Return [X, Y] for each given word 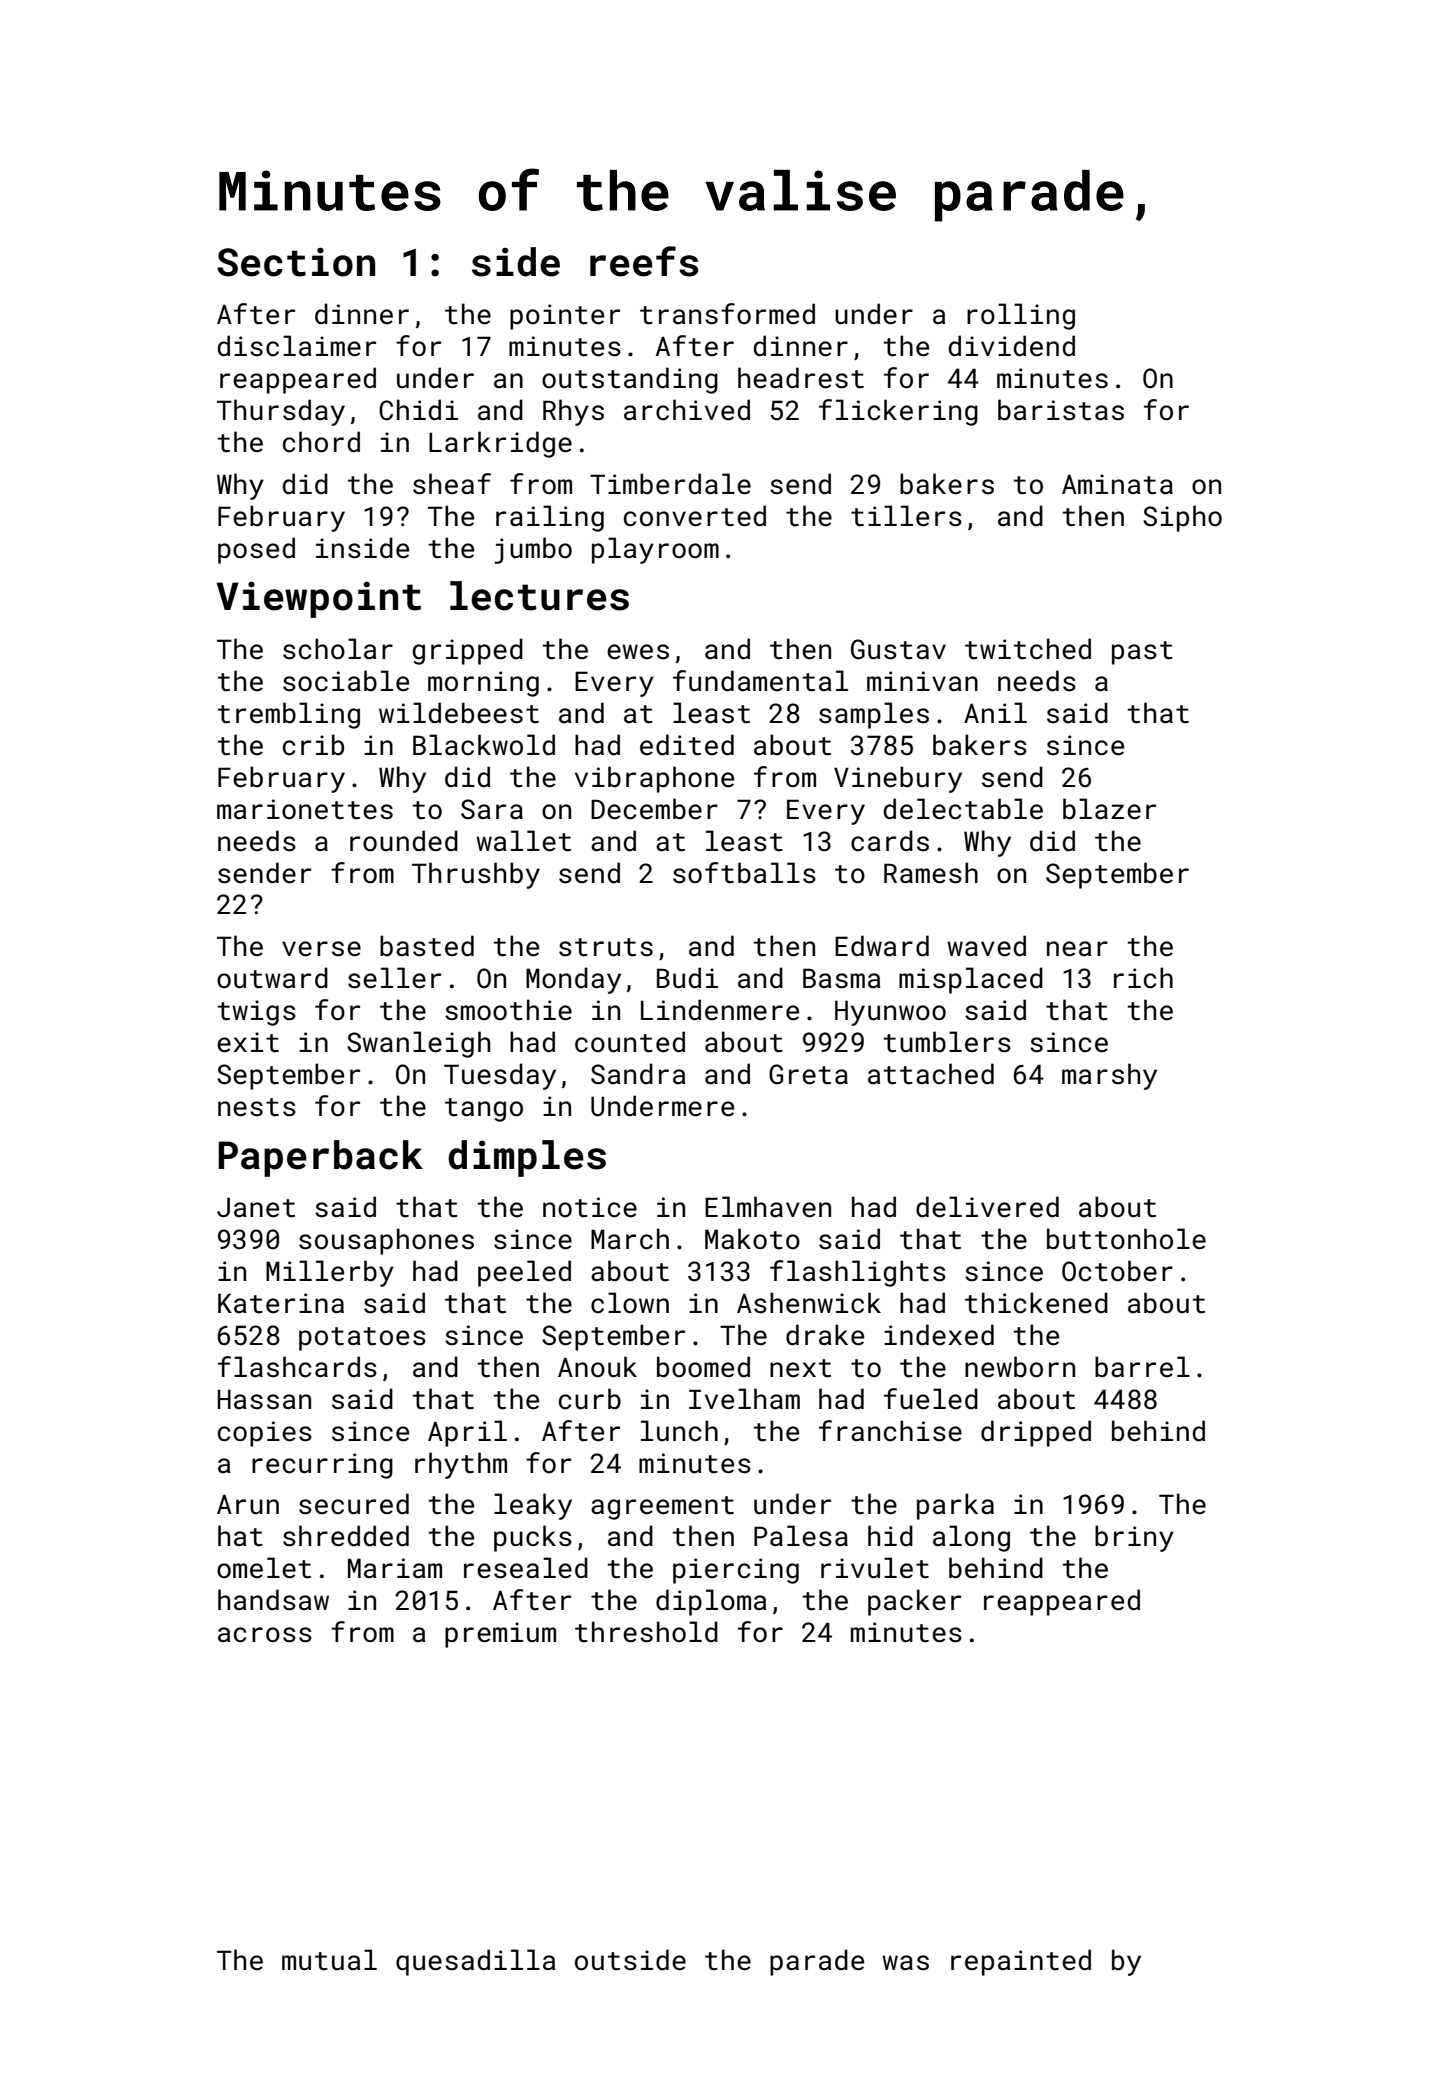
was [905, 1963]
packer [914, 1602]
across [265, 1635]
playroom [655, 550]
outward [272, 978]
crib [313, 745]
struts [606, 947]
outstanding [630, 380]
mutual [329, 1960]
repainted [1021, 1962]
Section [296, 262]
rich [1143, 978]
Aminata [1117, 484]
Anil [995, 712]
